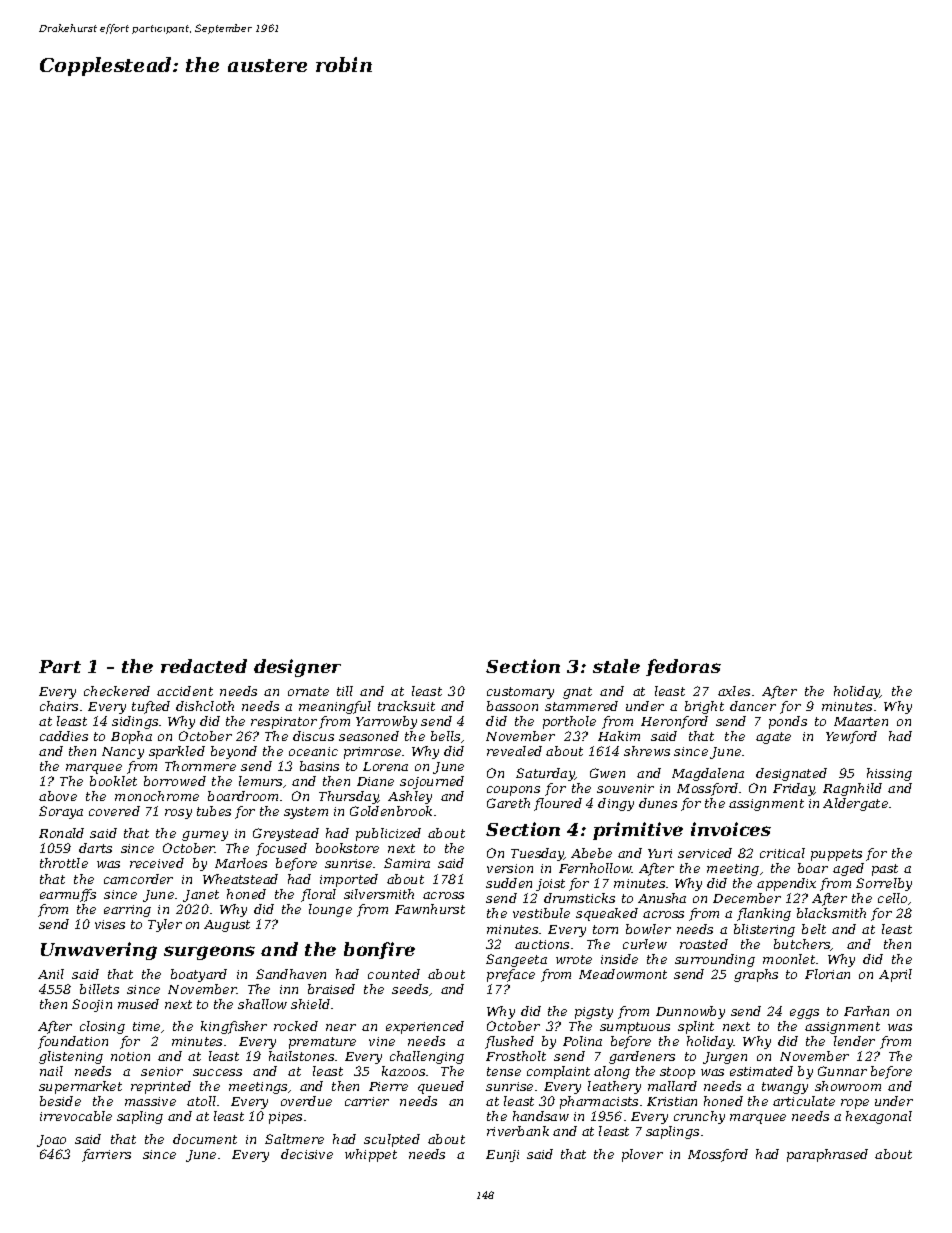  Describe the element at coordinates (114, 811) in the document. I see `covered` at that location.
